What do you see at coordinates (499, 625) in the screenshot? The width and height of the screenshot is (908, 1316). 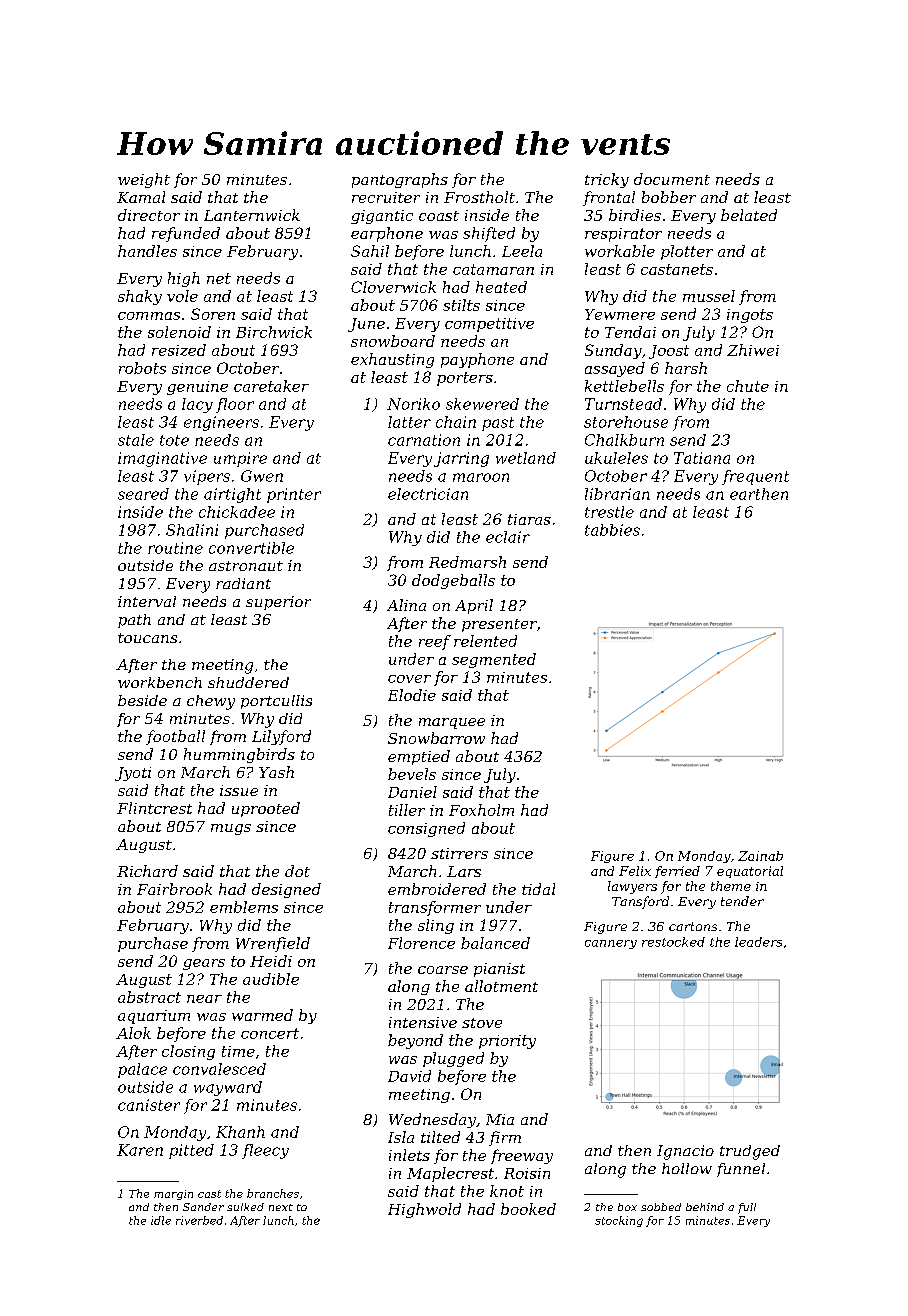 I see `presenter` at bounding box center [499, 625].
